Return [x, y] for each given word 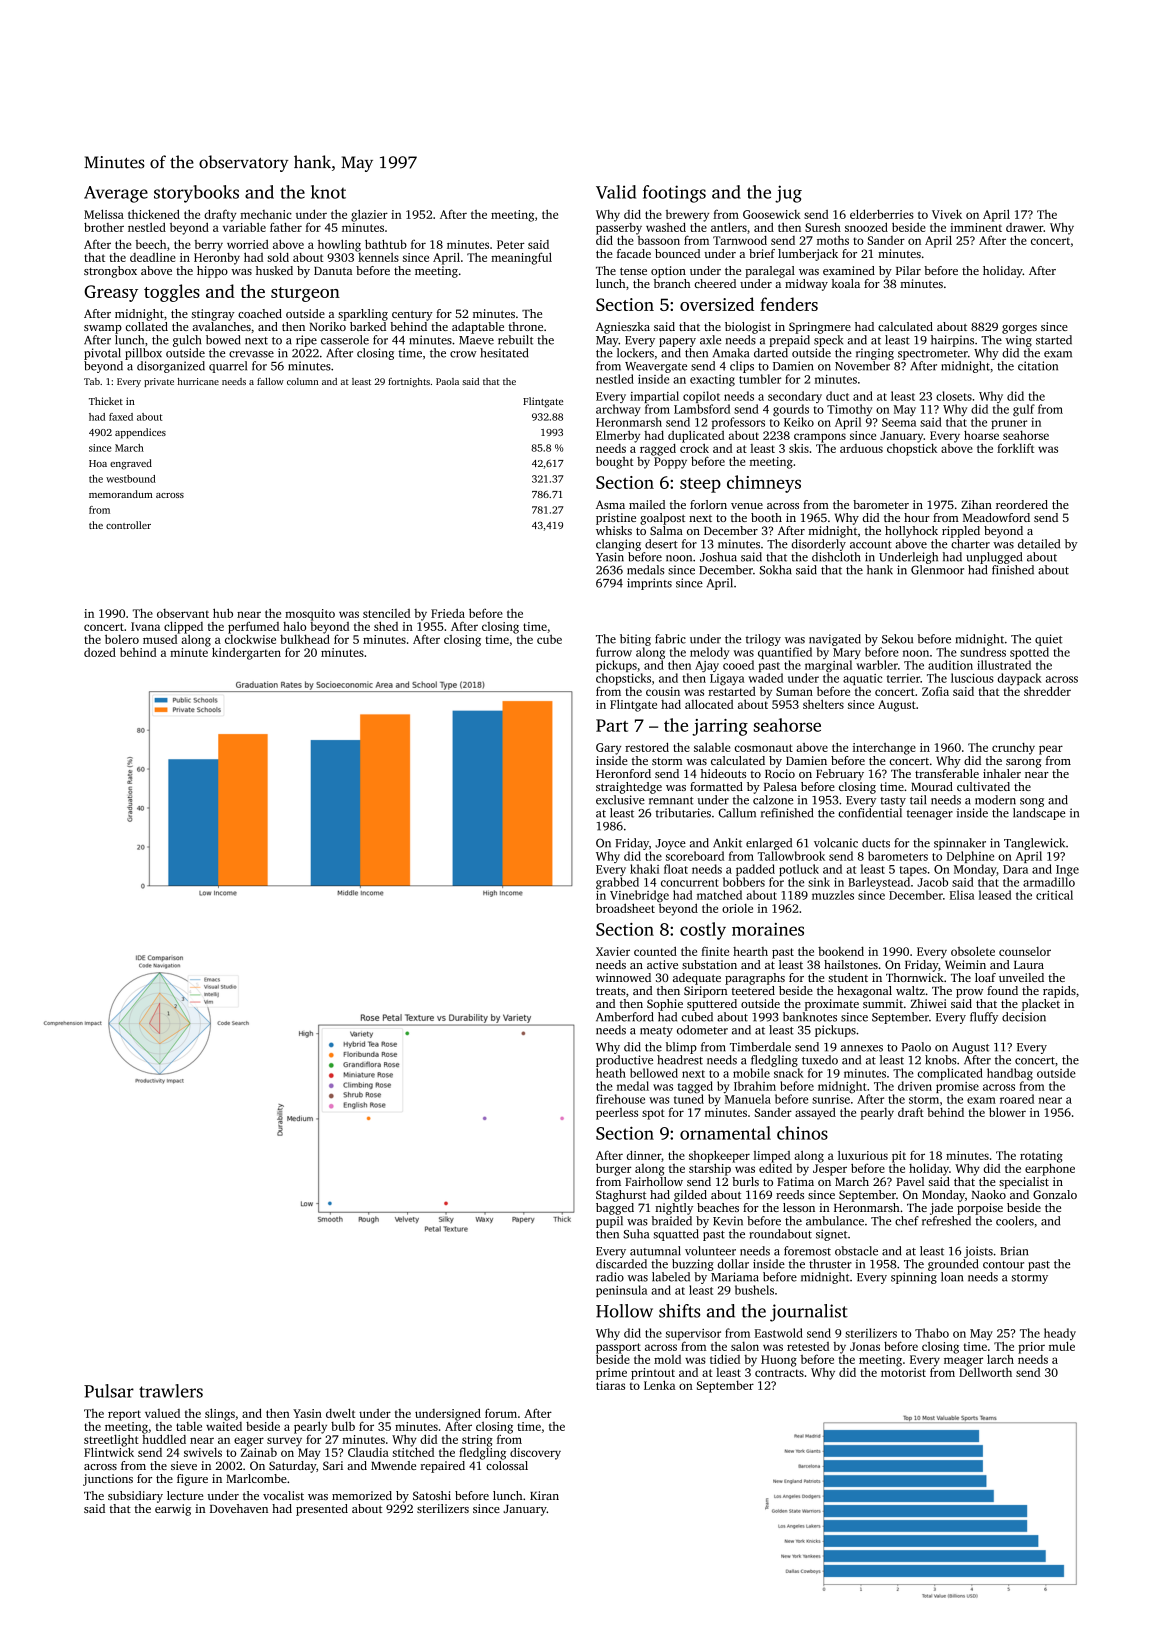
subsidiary [135, 1497]
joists [978, 1252]
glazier [369, 215]
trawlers [171, 1391]
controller [128, 525]
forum [501, 1413]
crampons [820, 438]
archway [618, 410]
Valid [616, 192]
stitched [413, 1452]
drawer [1024, 227]
